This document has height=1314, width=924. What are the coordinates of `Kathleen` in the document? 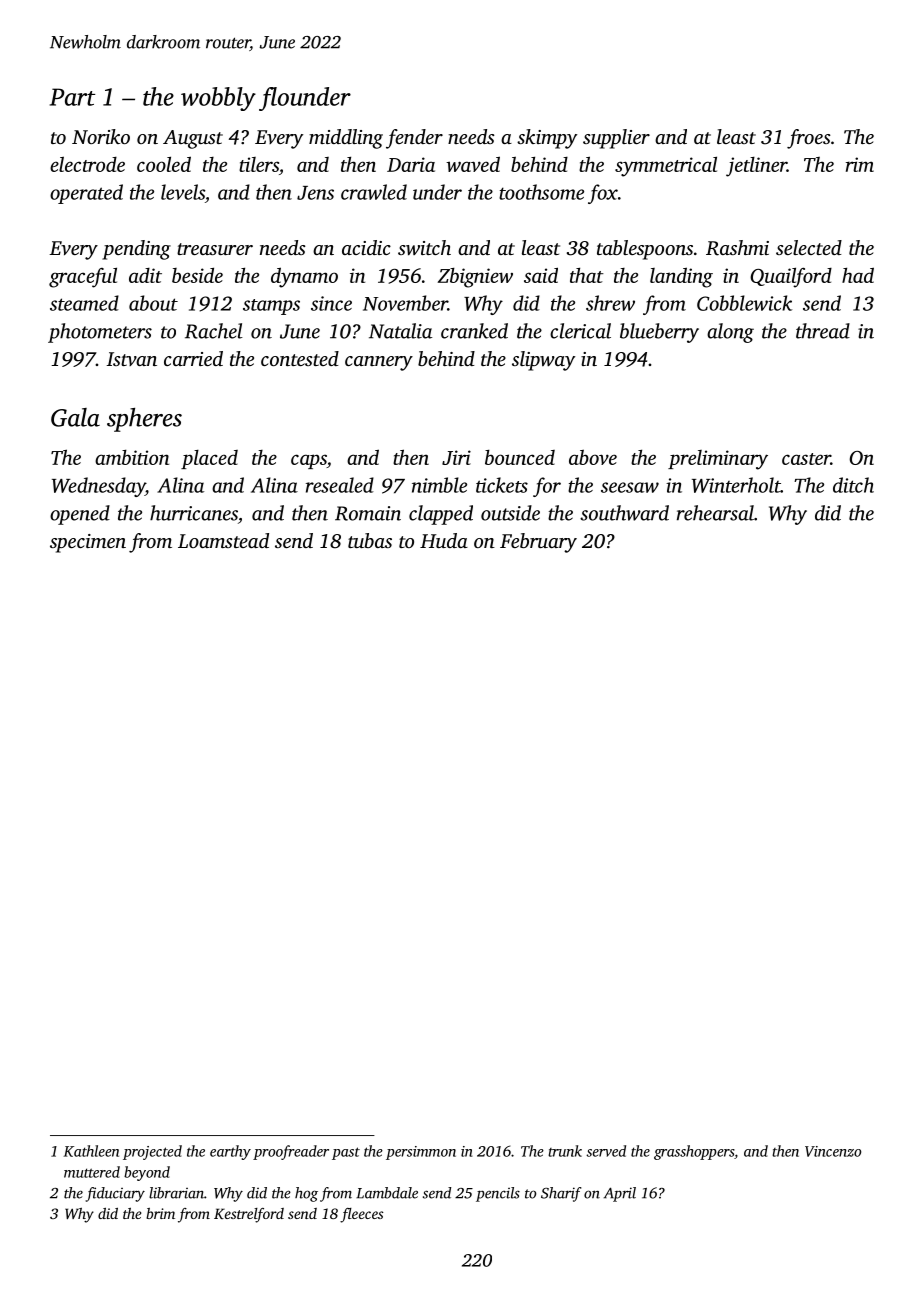 It's located at (91, 1151).
